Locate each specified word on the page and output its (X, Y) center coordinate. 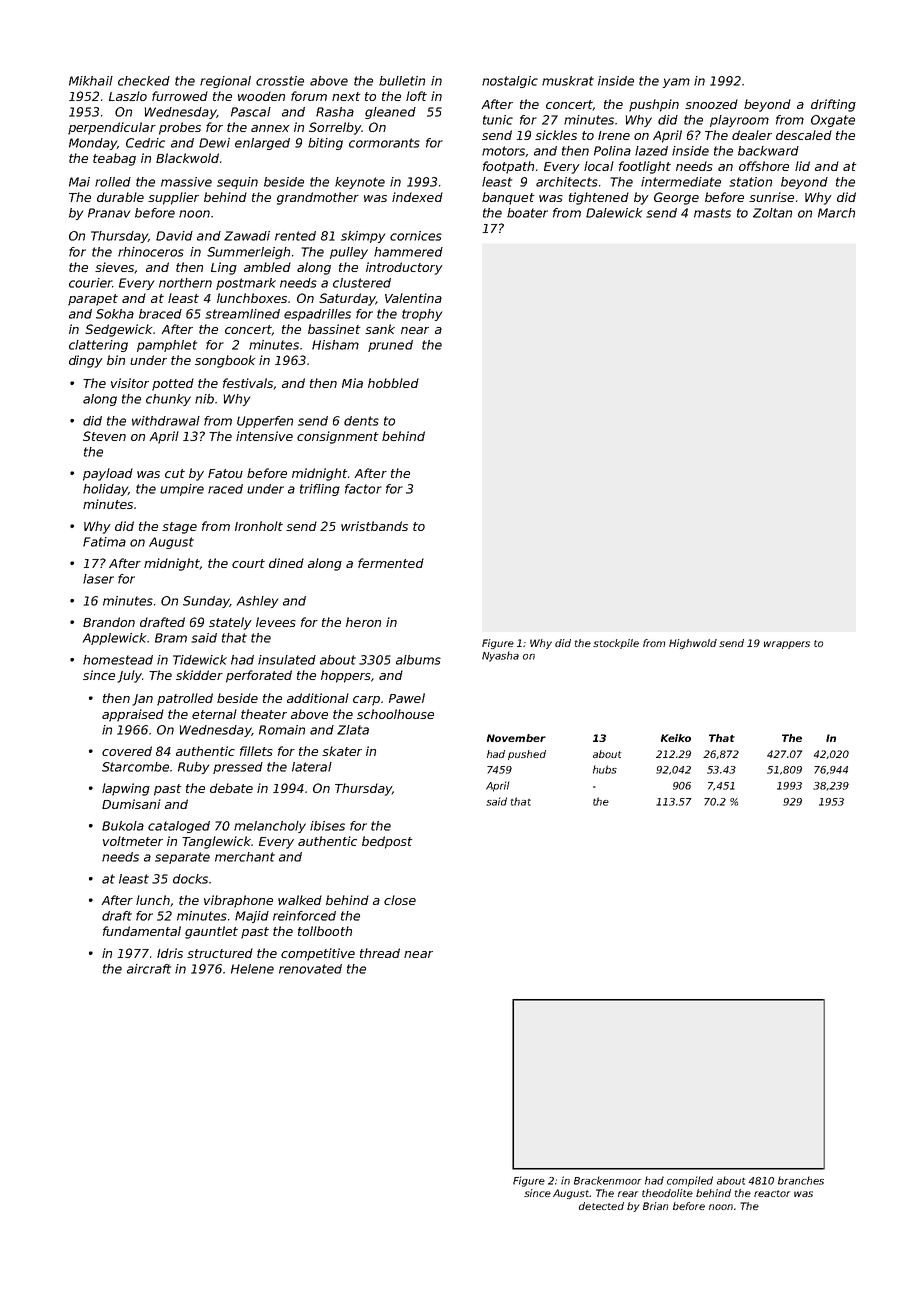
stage (179, 528)
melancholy (270, 827)
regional (225, 82)
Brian (655, 1206)
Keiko (676, 738)
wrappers (787, 645)
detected (601, 1206)
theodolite (667, 1193)
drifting (833, 105)
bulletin (402, 81)
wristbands (374, 526)
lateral (312, 767)
